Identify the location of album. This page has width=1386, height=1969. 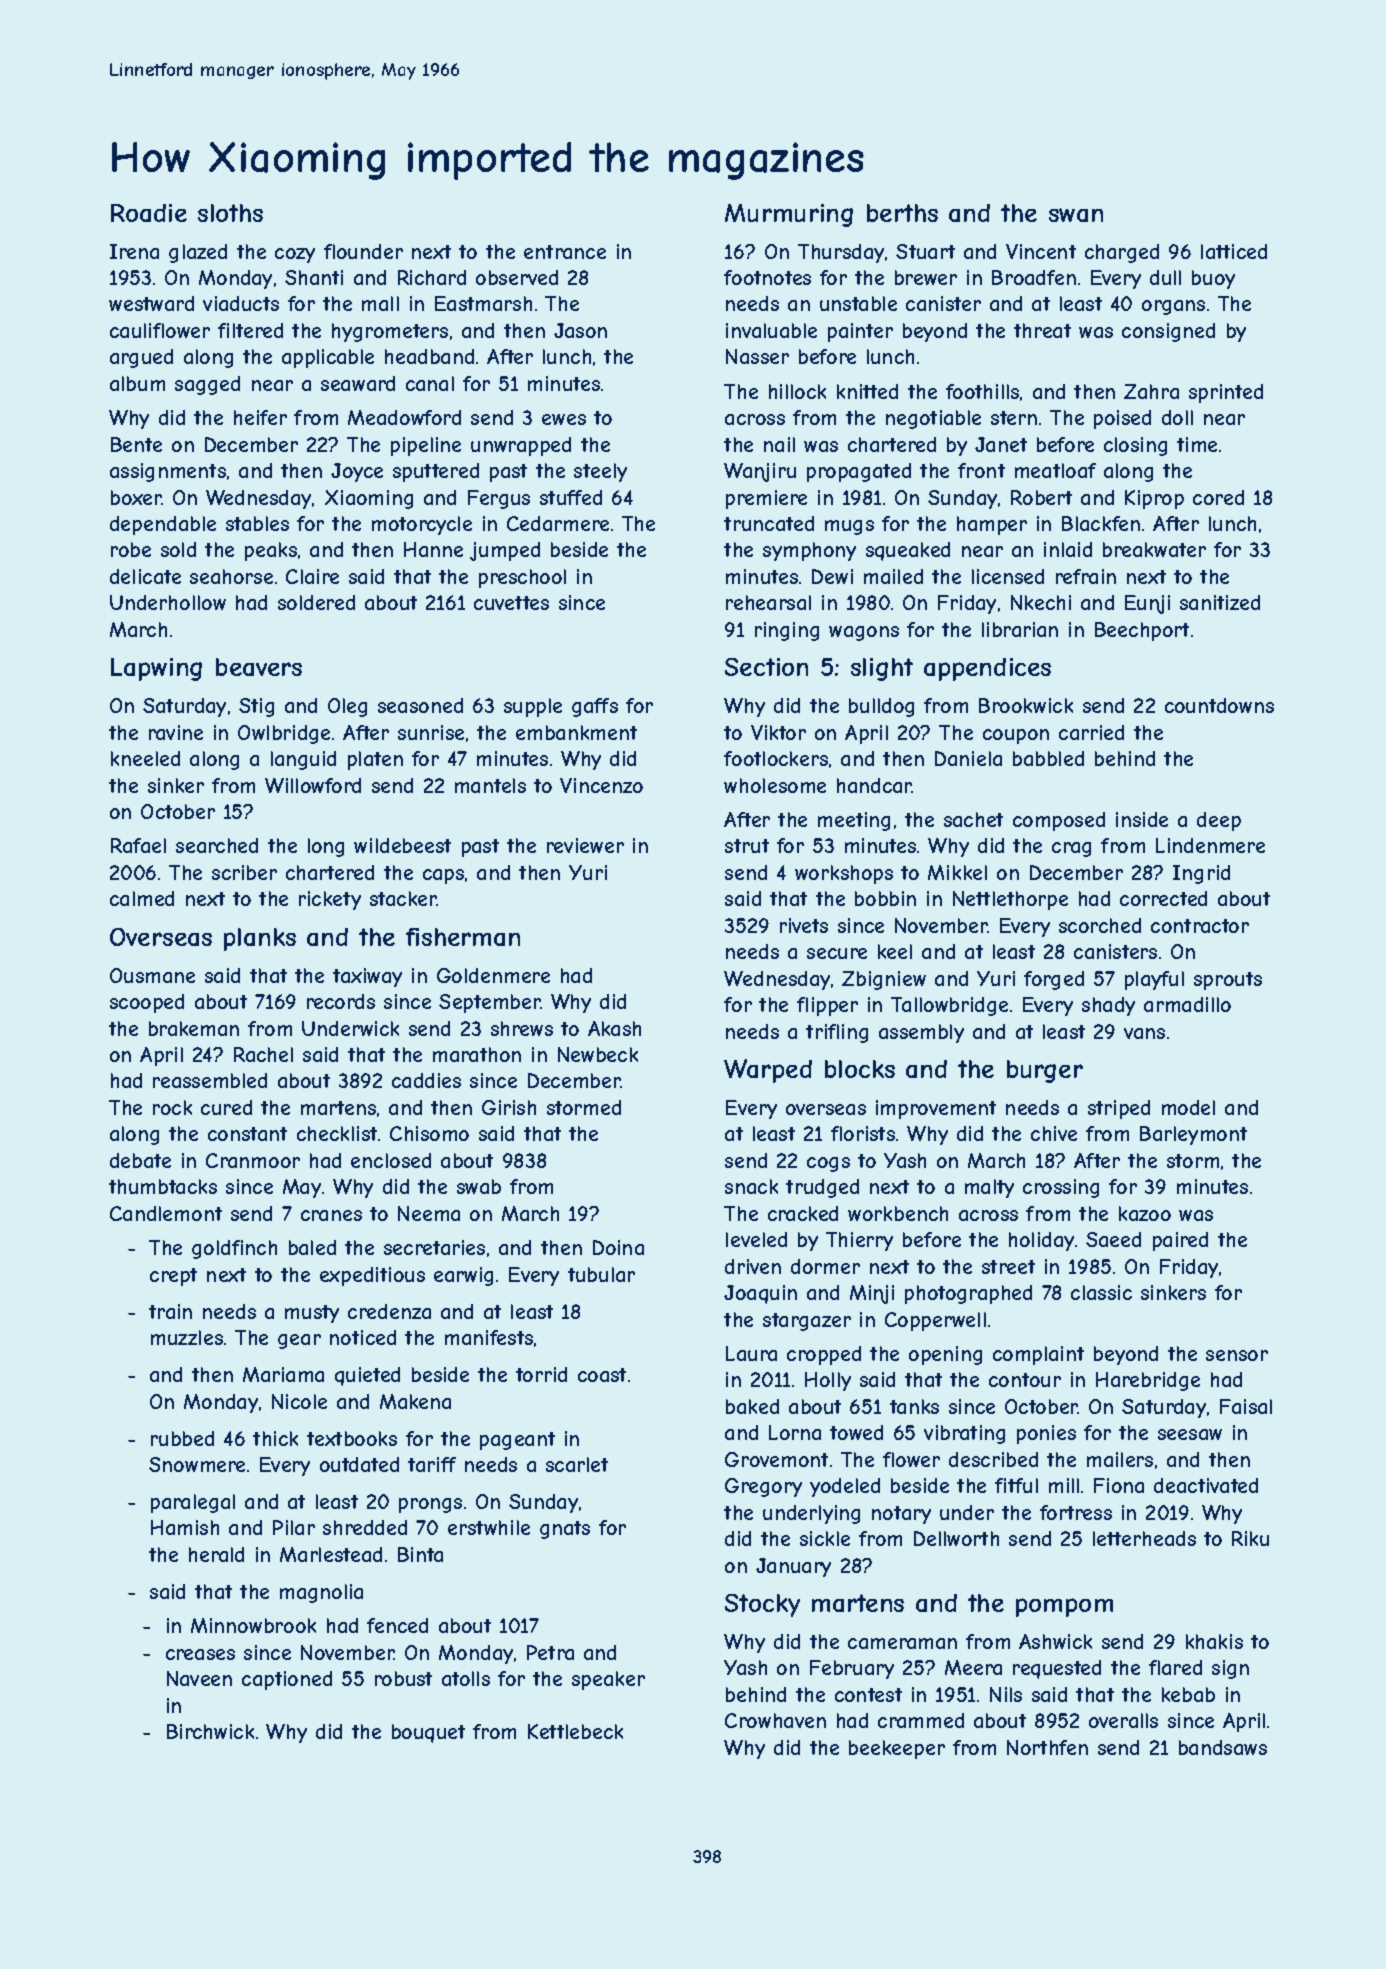
(137, 383).
